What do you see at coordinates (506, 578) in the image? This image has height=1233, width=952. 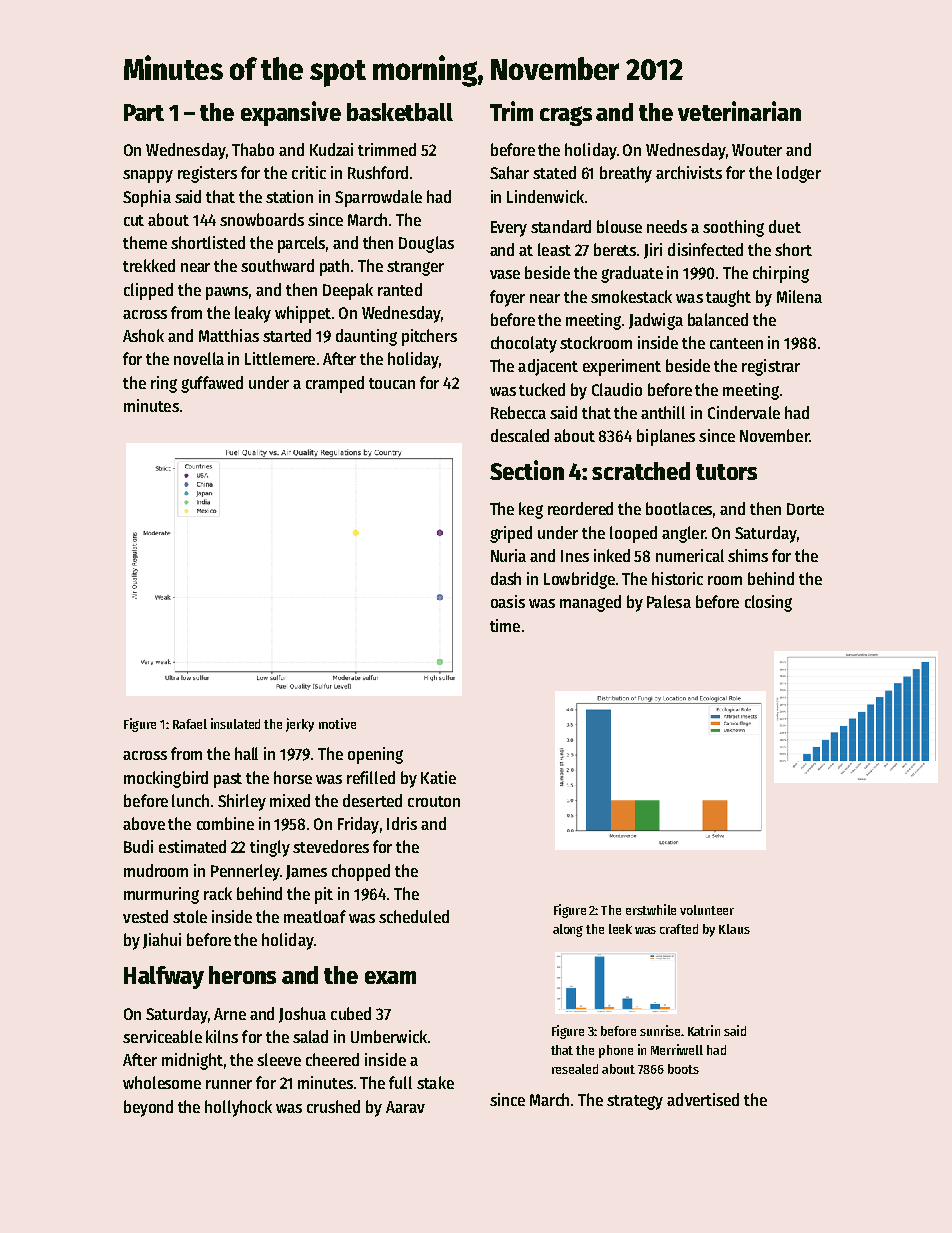 I see `dash` at bounding box center [506, 578].
